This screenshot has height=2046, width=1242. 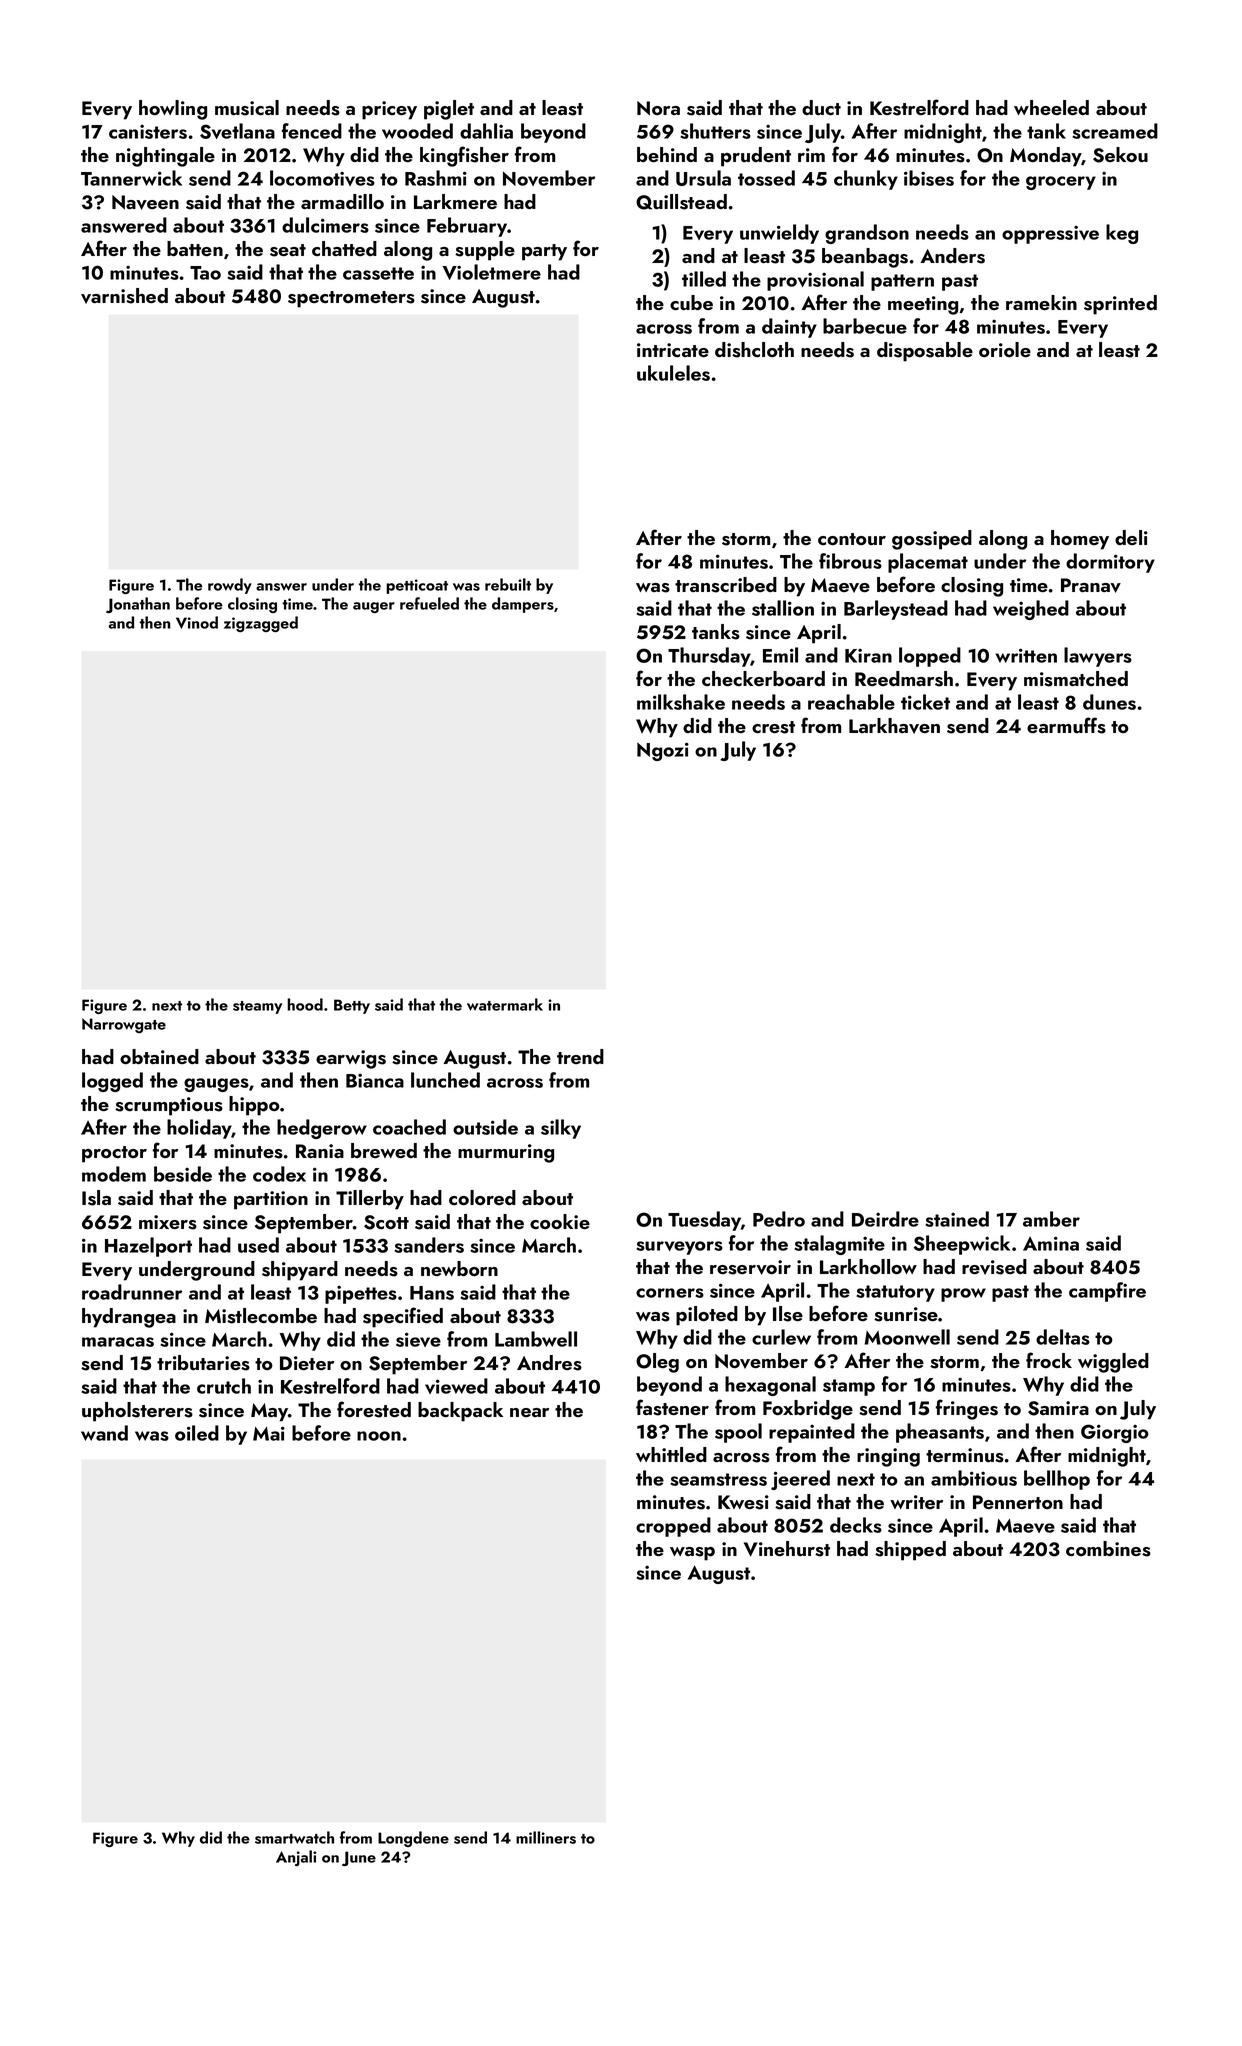 What do you see at coordinates (910, 1551) in the screenshot?
I see `shipped` at bounding box center [910, 1551].
